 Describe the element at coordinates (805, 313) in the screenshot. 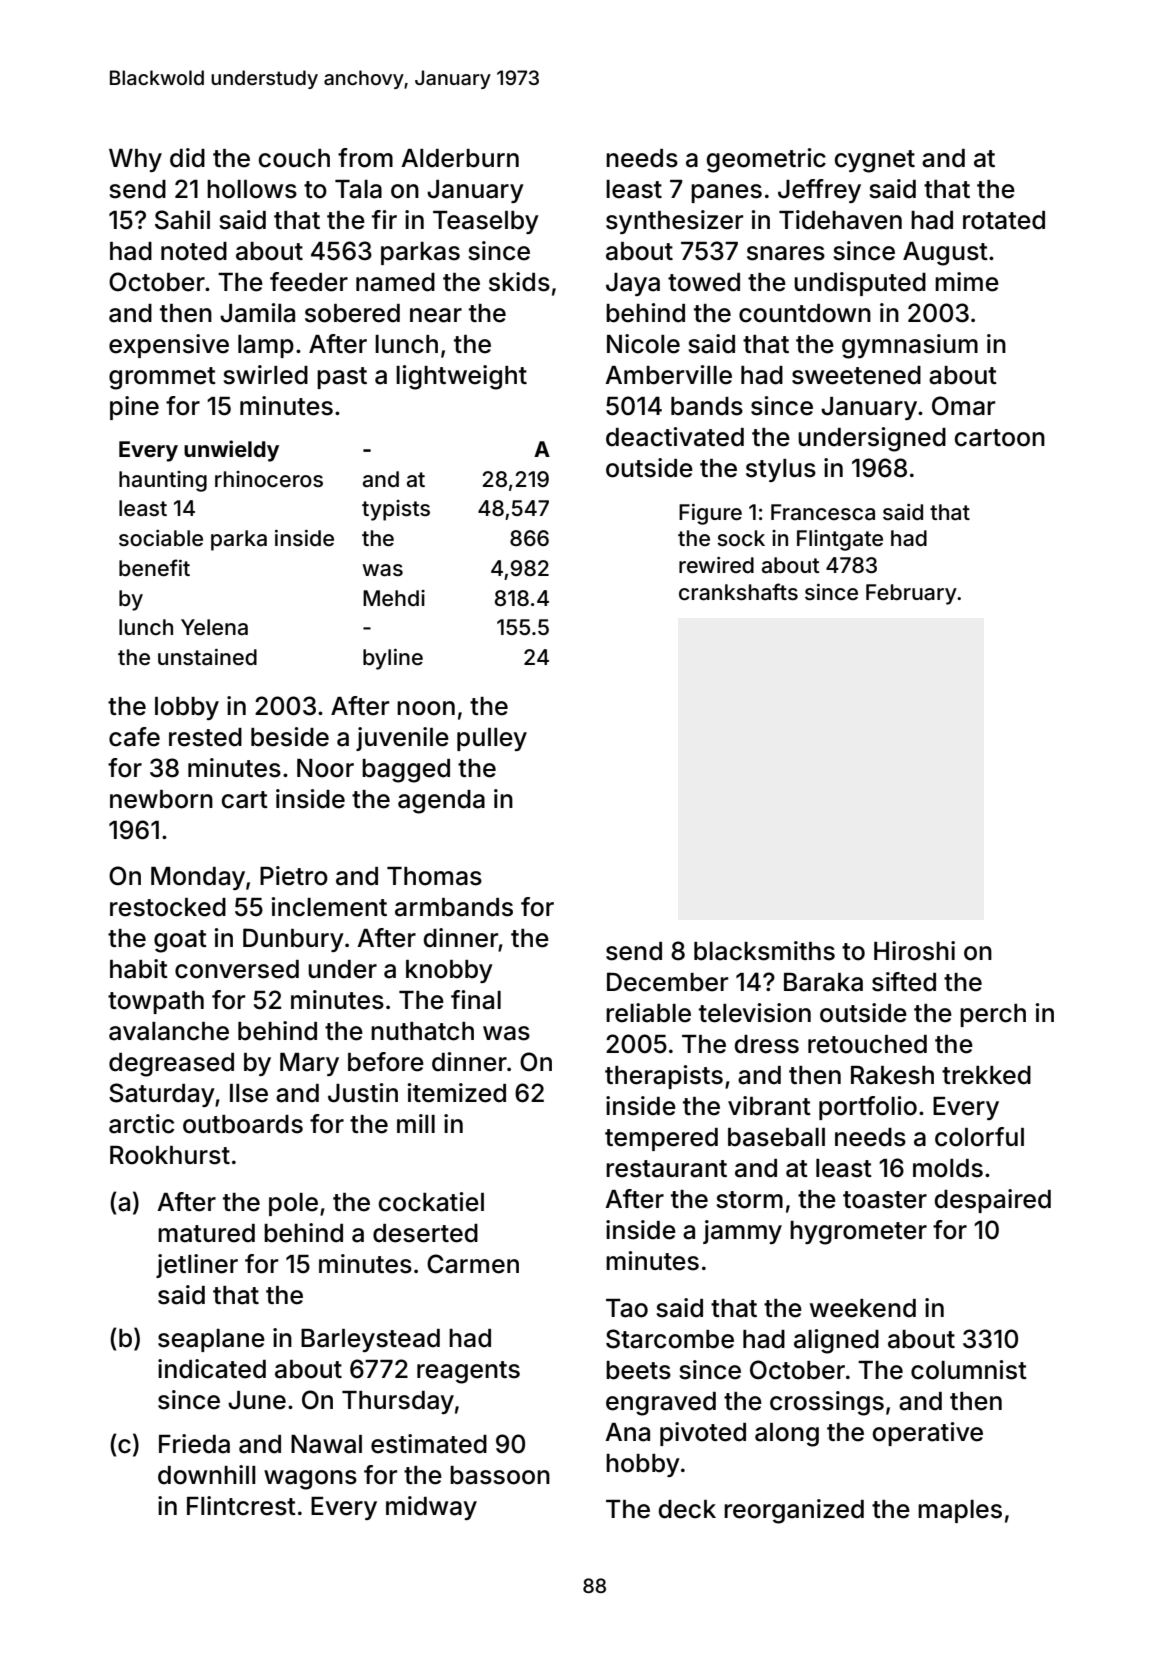

I see `countdown` at that location.
